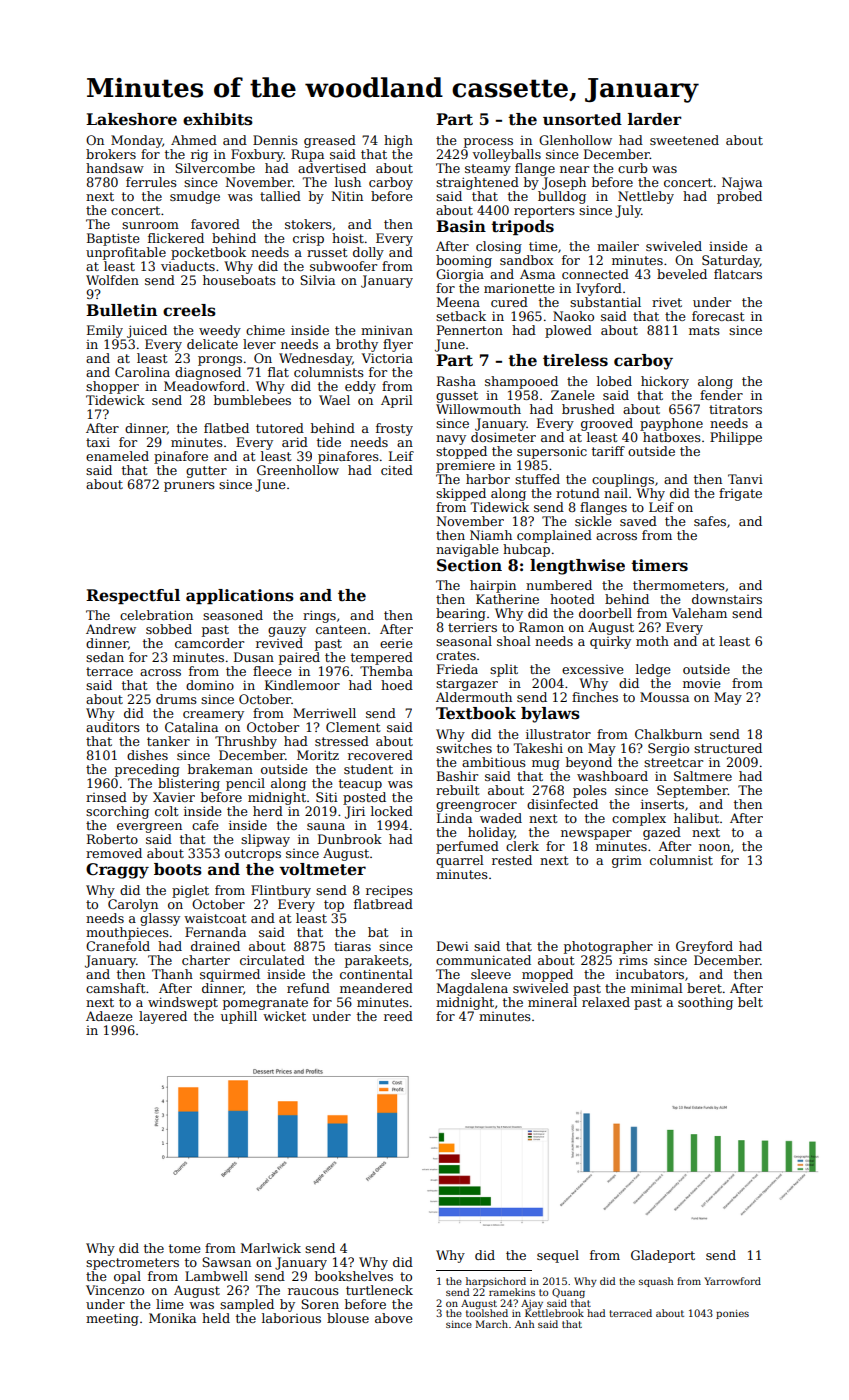  What do you see at coordinates (664, 697) in the image?
I see `Moussa` at bounding box center [664, 697].
